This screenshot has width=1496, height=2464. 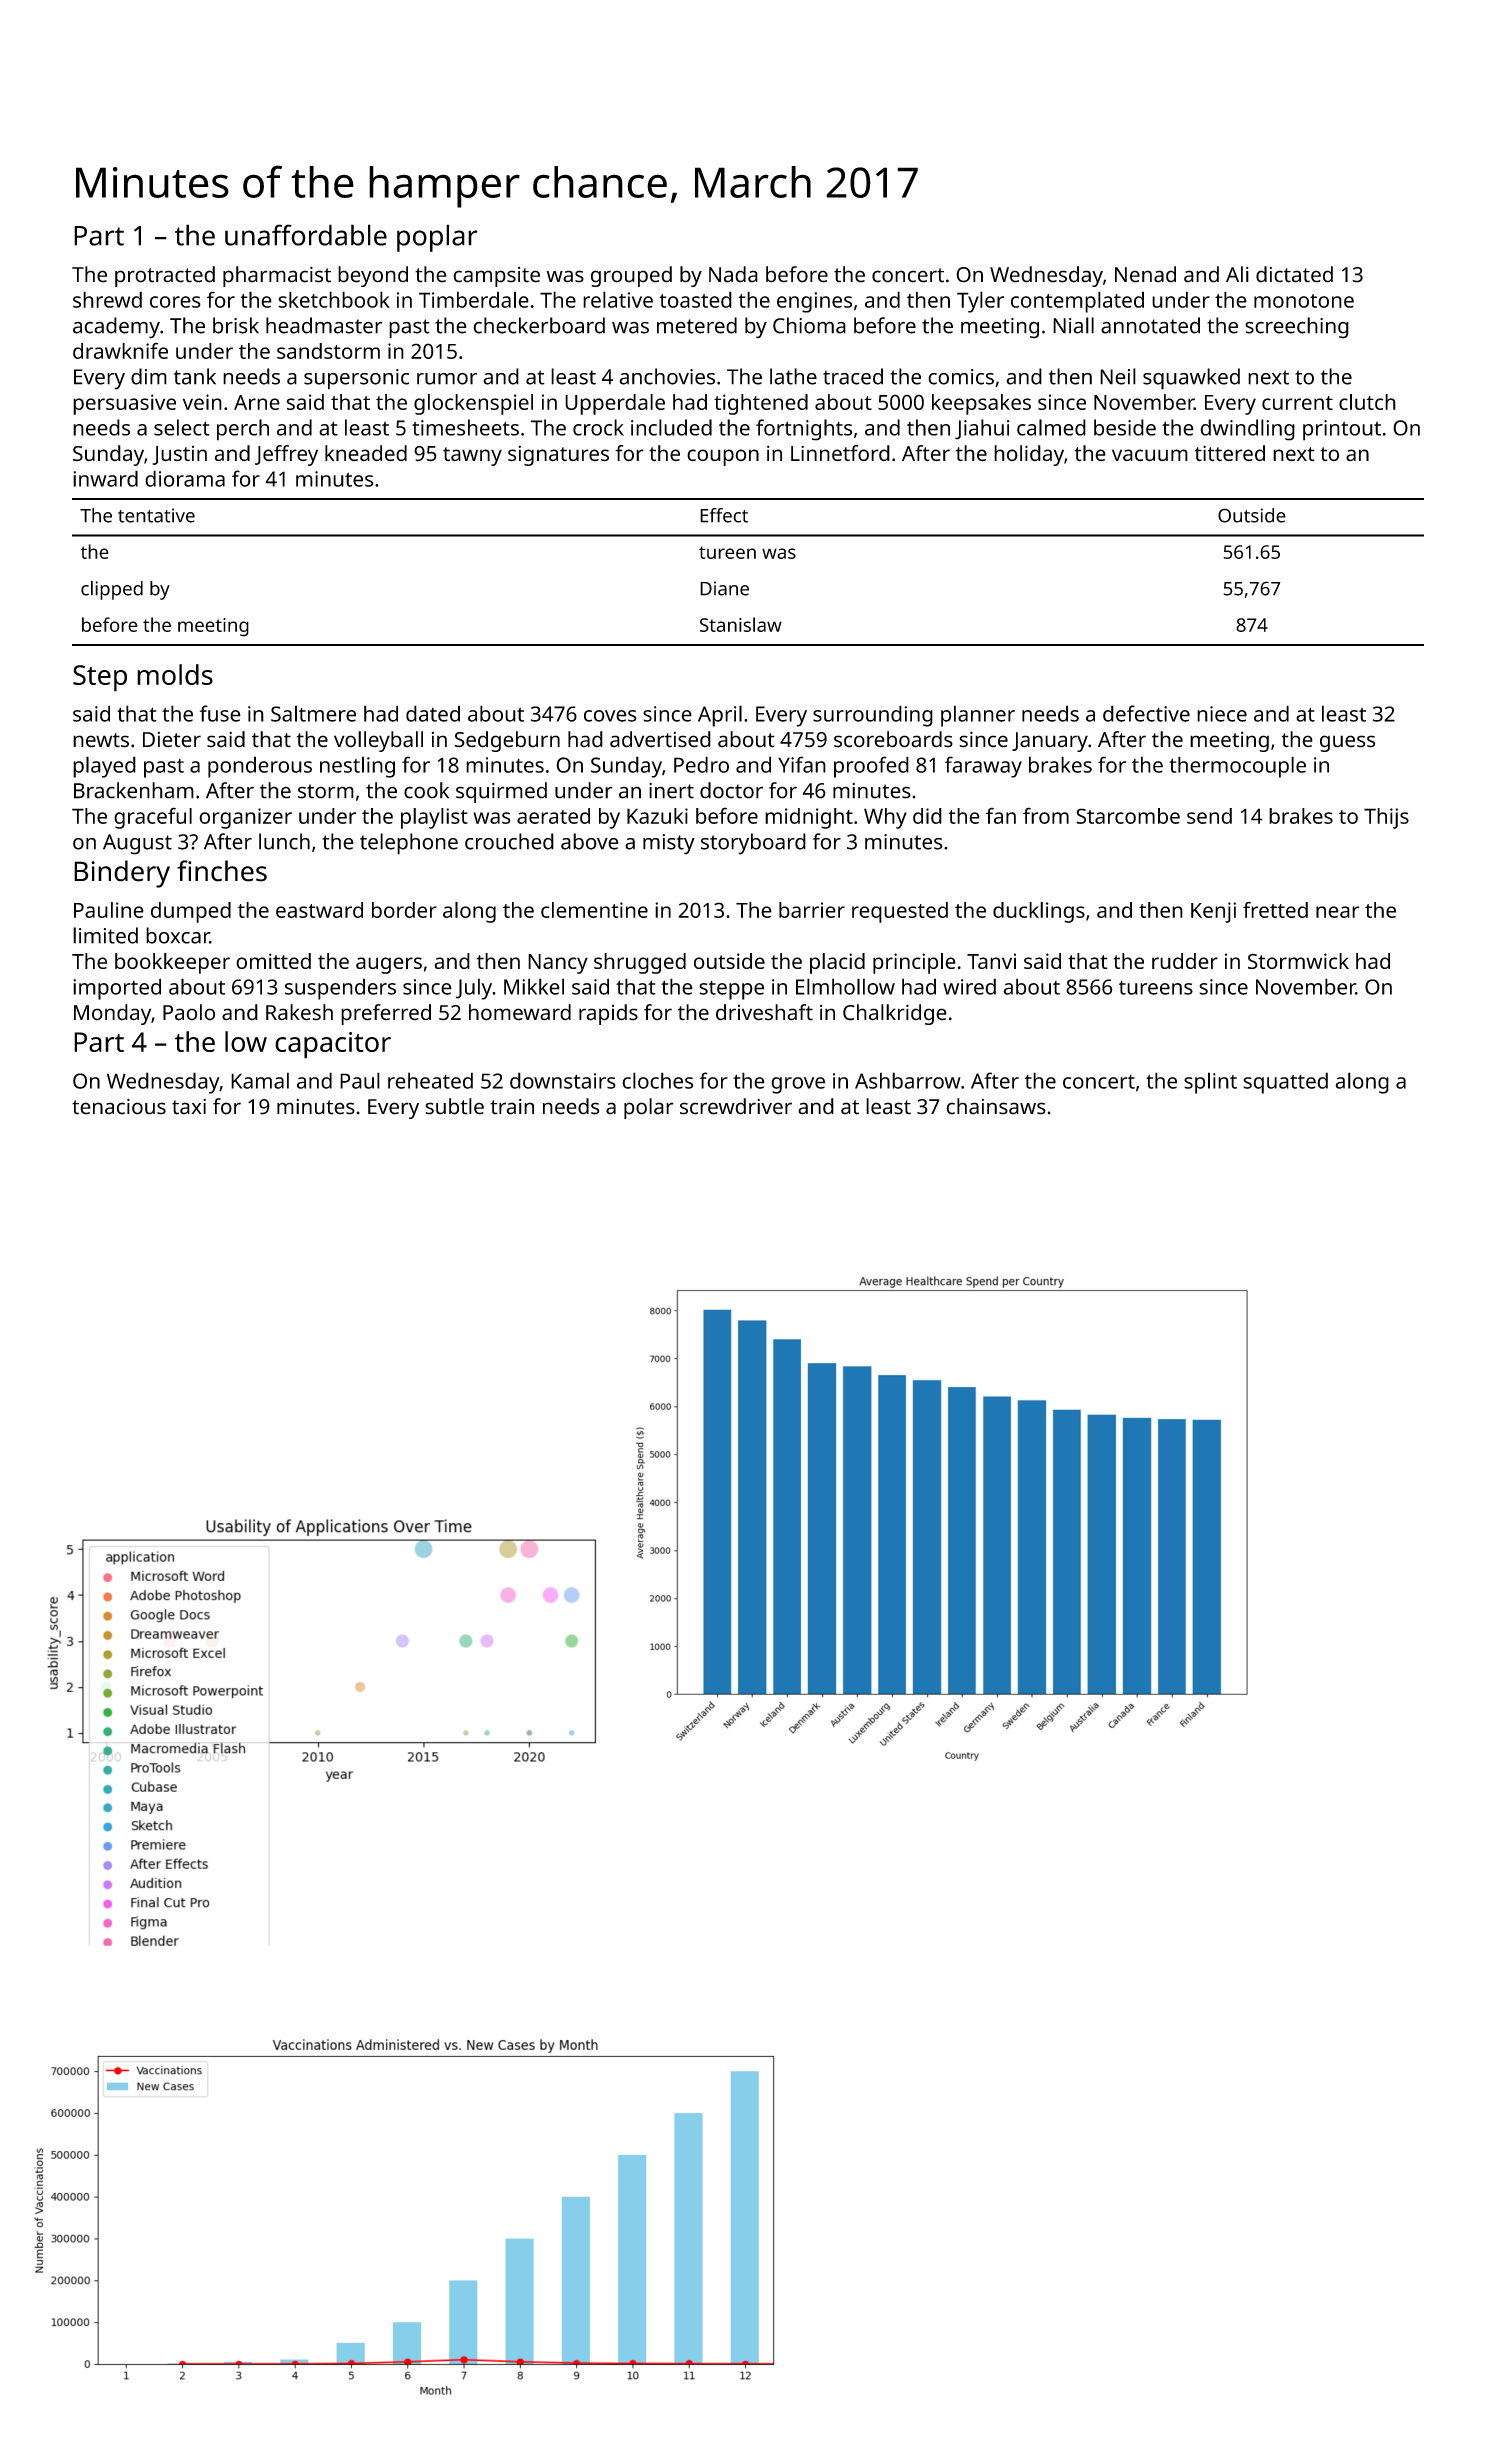 I want to click on beyond, so click(x=373, y=276).
